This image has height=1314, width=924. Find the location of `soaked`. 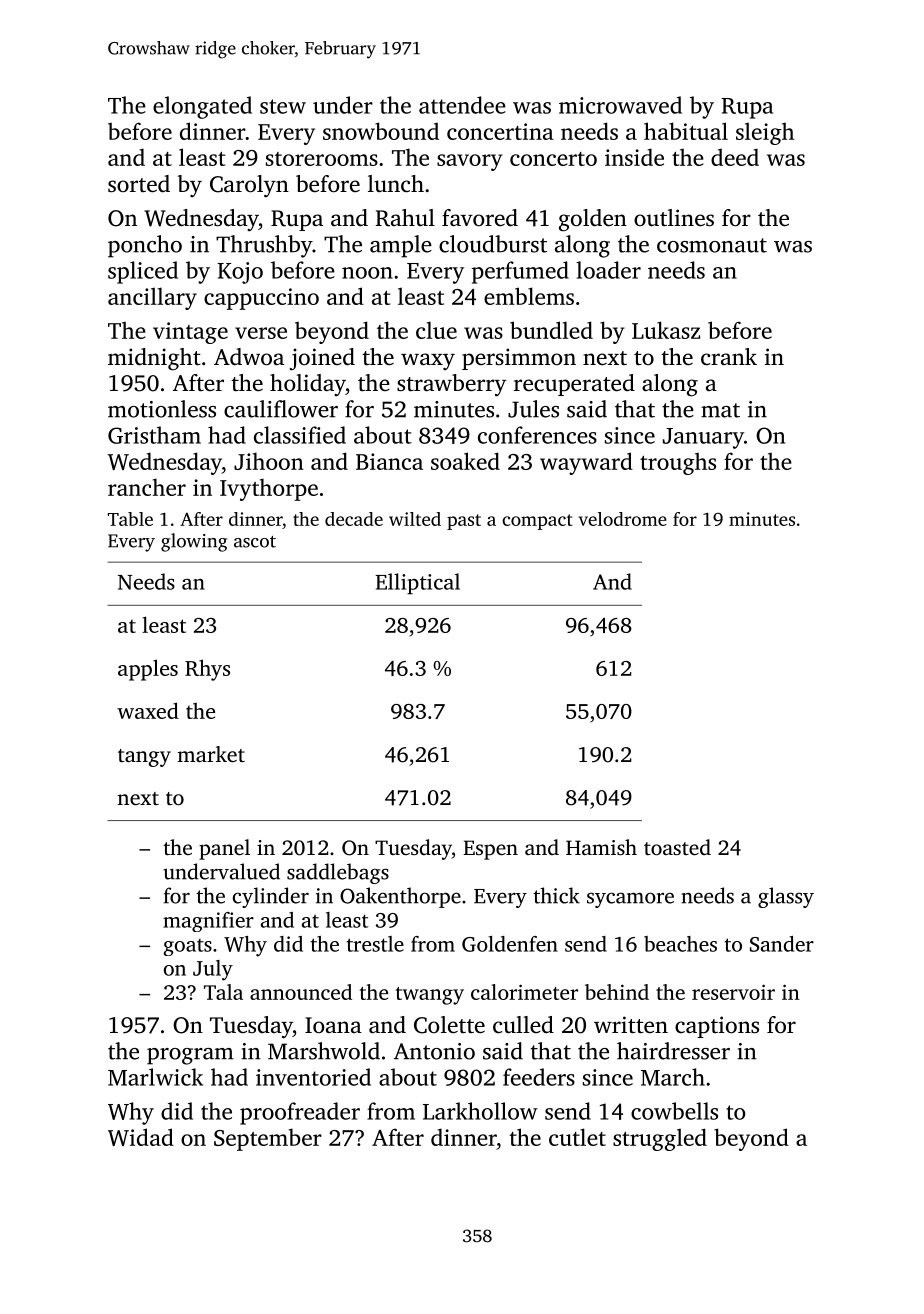

soaked is located at coordinates (465, 461).
